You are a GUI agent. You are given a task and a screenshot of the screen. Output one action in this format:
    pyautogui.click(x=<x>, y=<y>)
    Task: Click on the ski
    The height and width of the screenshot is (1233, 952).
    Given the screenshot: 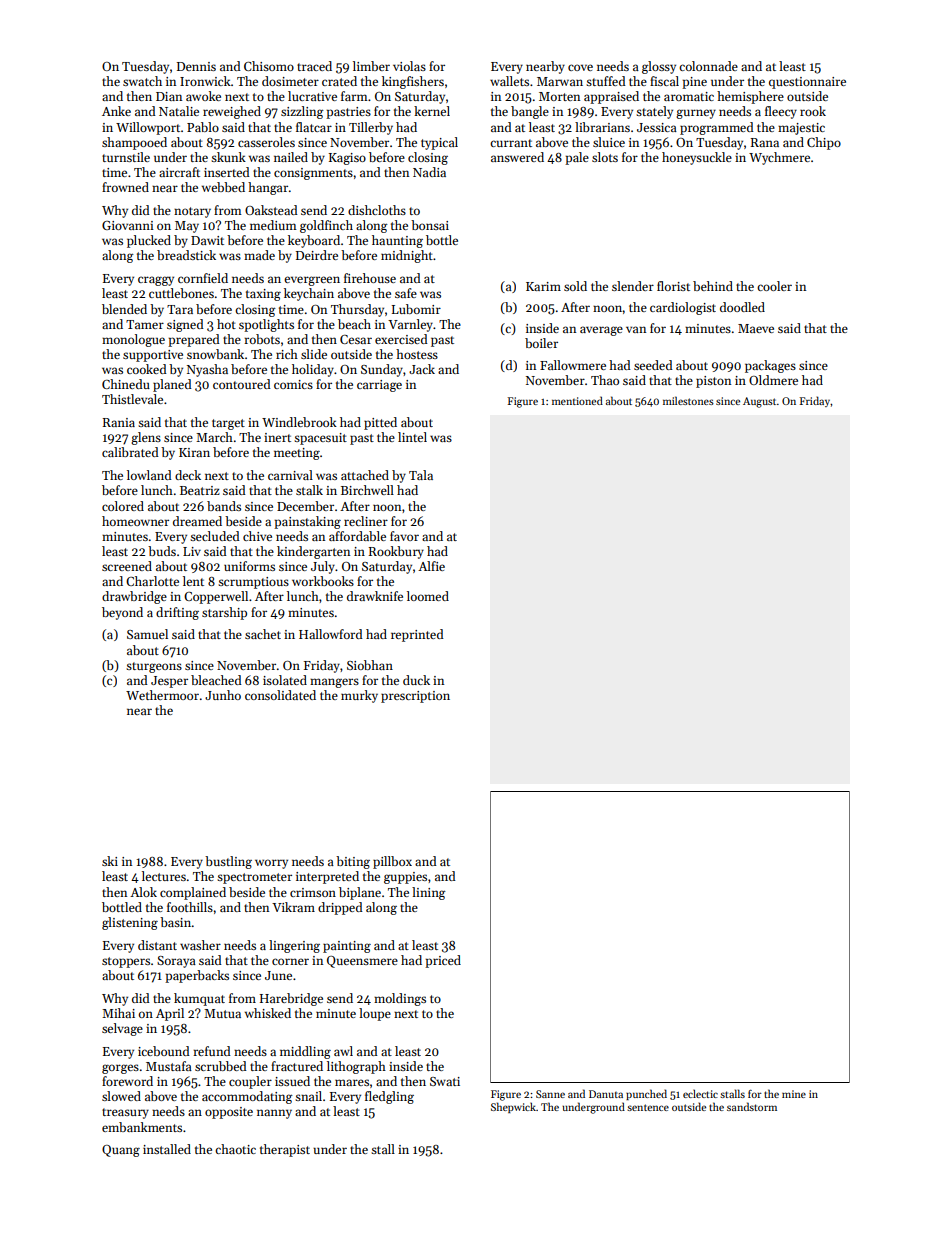 What is the action you would take?
    pyautogui.click(x=110, y=861)
